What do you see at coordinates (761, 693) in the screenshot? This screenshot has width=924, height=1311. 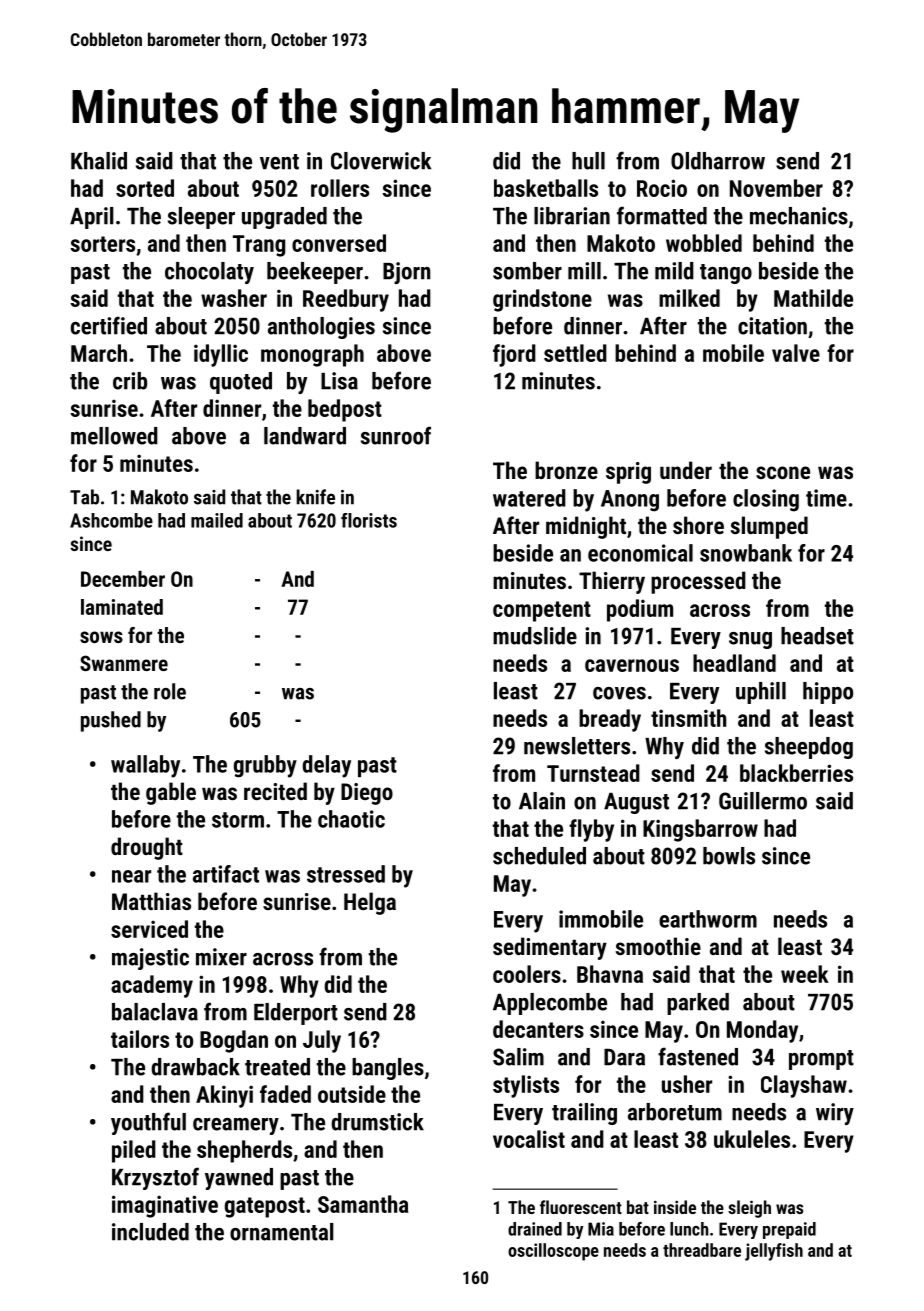 I see `uphill` at bounding box center [761, 693].
